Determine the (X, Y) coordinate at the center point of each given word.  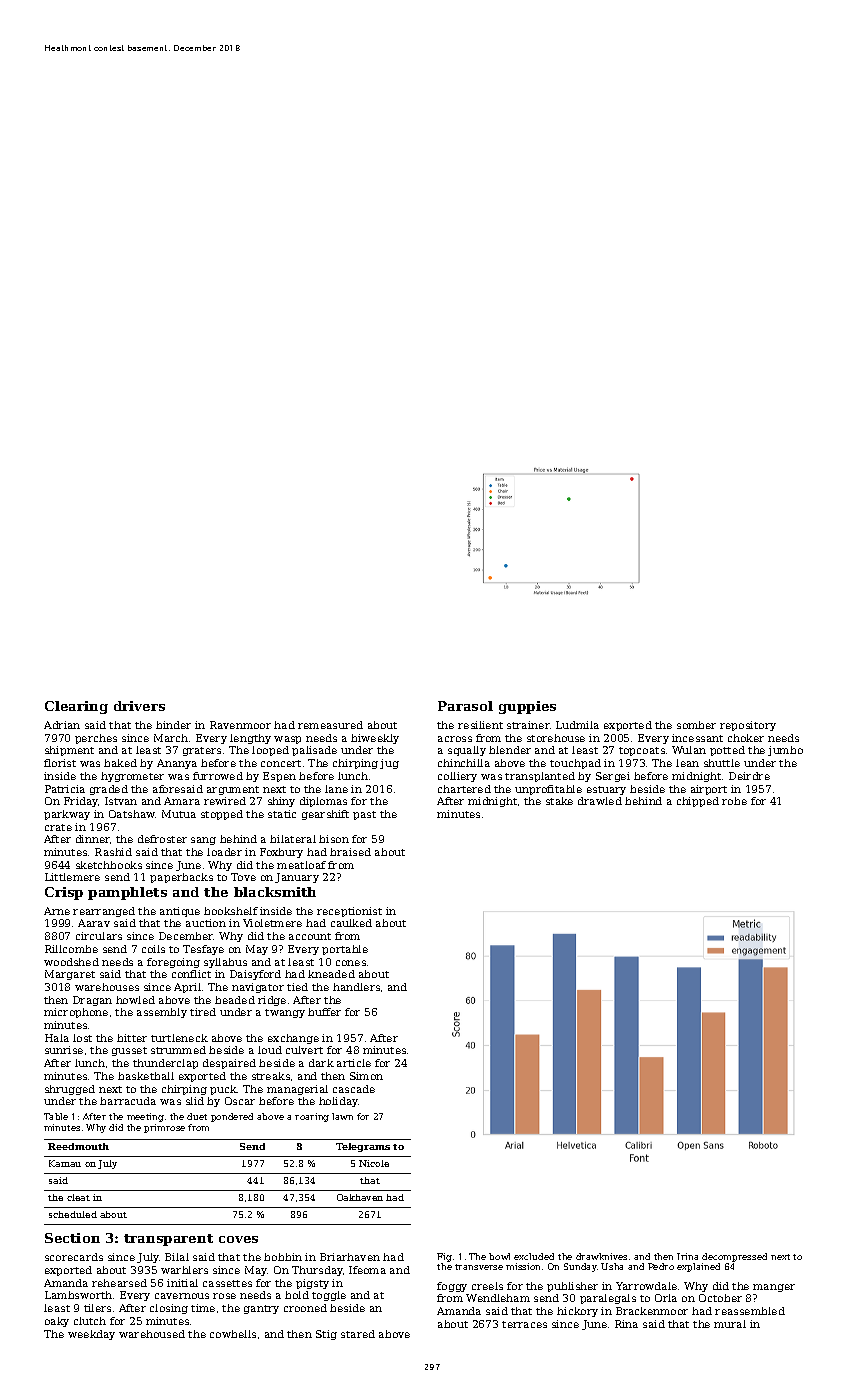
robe (734, 801)
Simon (366, 1076)
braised (350, 852)
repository (748, 726)
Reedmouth (78, 1146)
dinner (93, 839)
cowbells (233, 1334)
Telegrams (363, 1147)
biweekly (375, 739)
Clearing (76, 707)
